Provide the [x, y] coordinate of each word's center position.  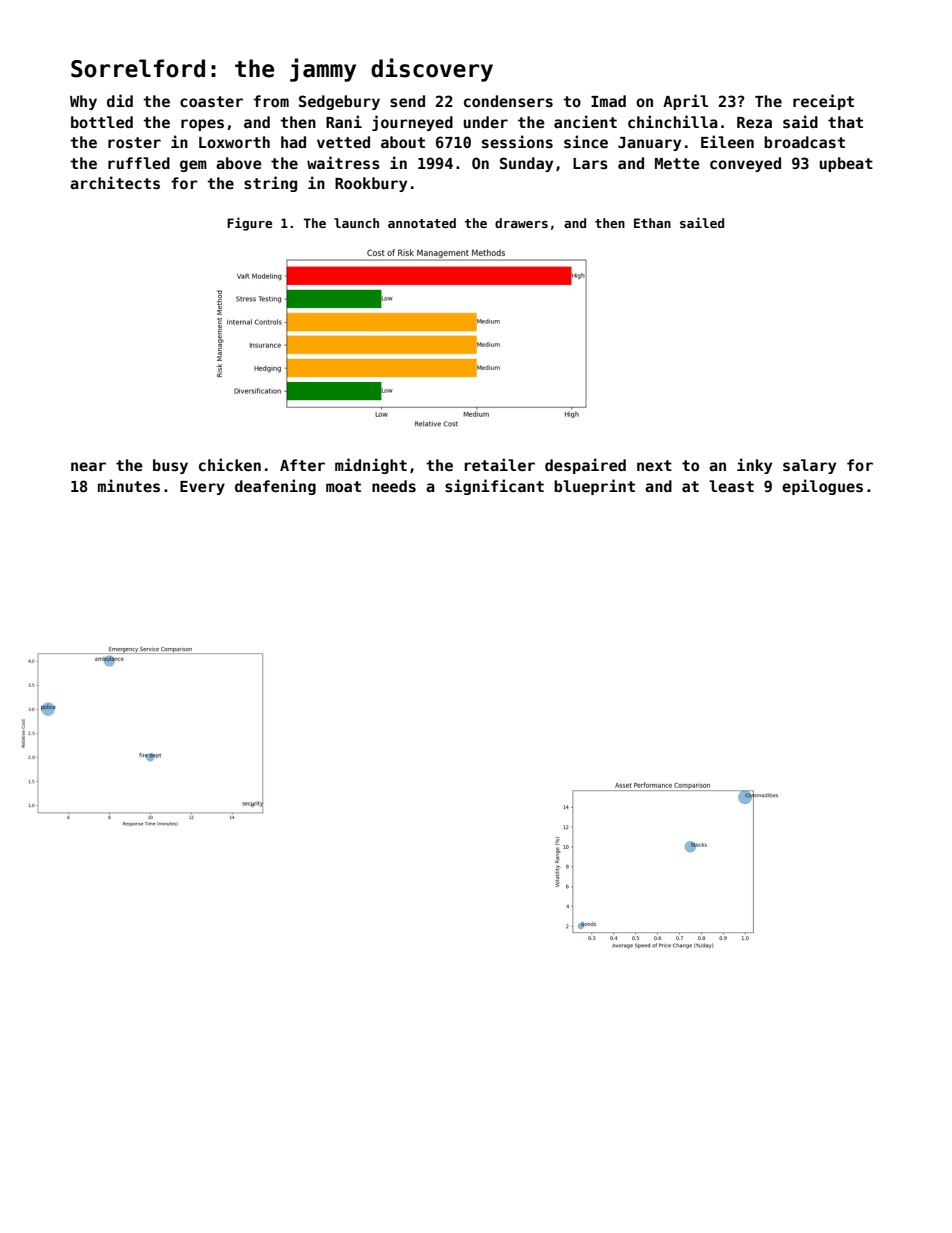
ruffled [139, 163]
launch [356, 223]
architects [115, 182]
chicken [230, 464]
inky [754, 466]
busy [170, 466]
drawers [521, 223]
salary [809, 466]
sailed [702, 222]
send [407, 101]
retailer [499, 464]
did [120, 100]
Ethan [652, 223]
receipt [823, 102]
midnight [371, 466]
